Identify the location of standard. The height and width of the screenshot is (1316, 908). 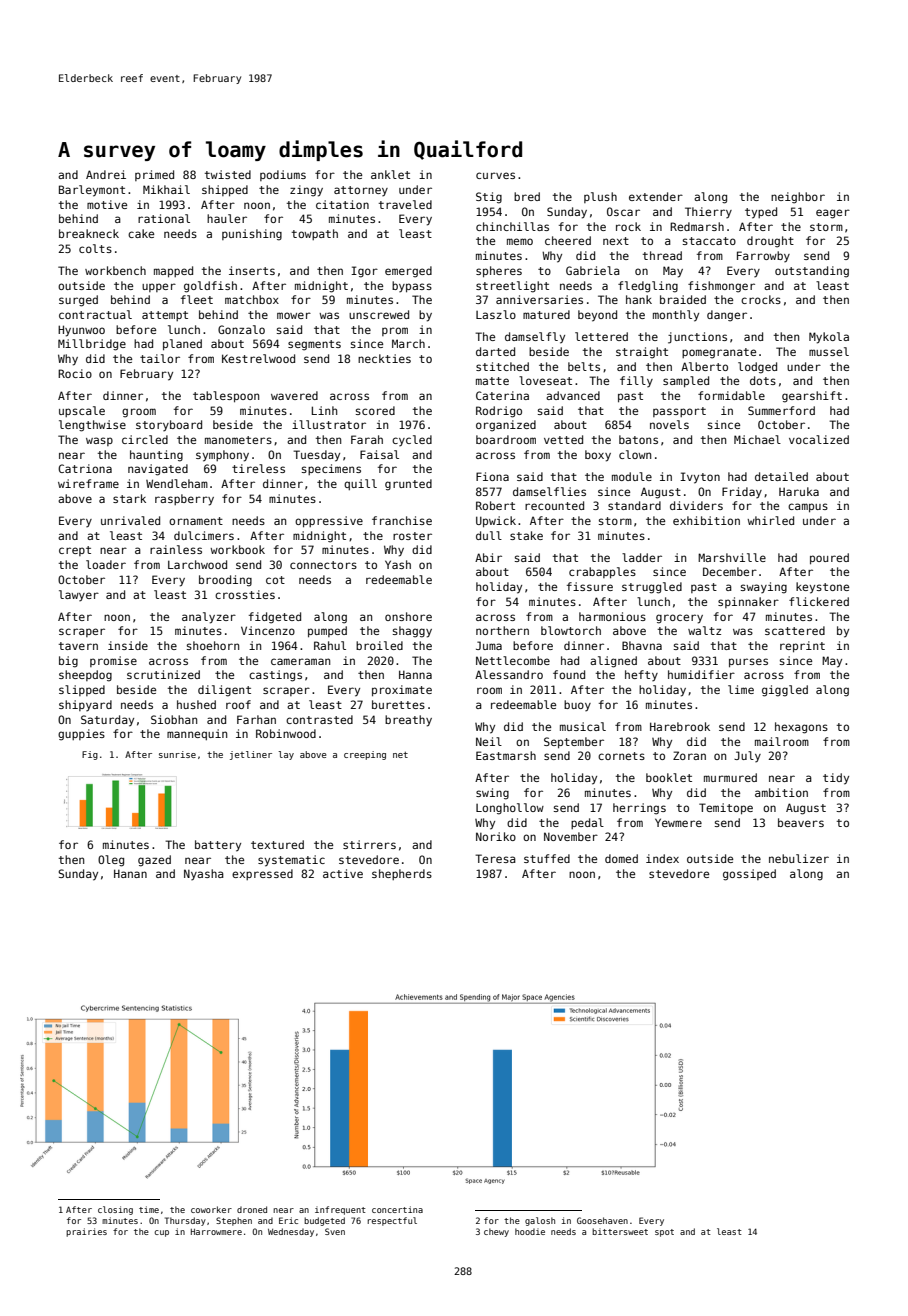
(634, 505).
